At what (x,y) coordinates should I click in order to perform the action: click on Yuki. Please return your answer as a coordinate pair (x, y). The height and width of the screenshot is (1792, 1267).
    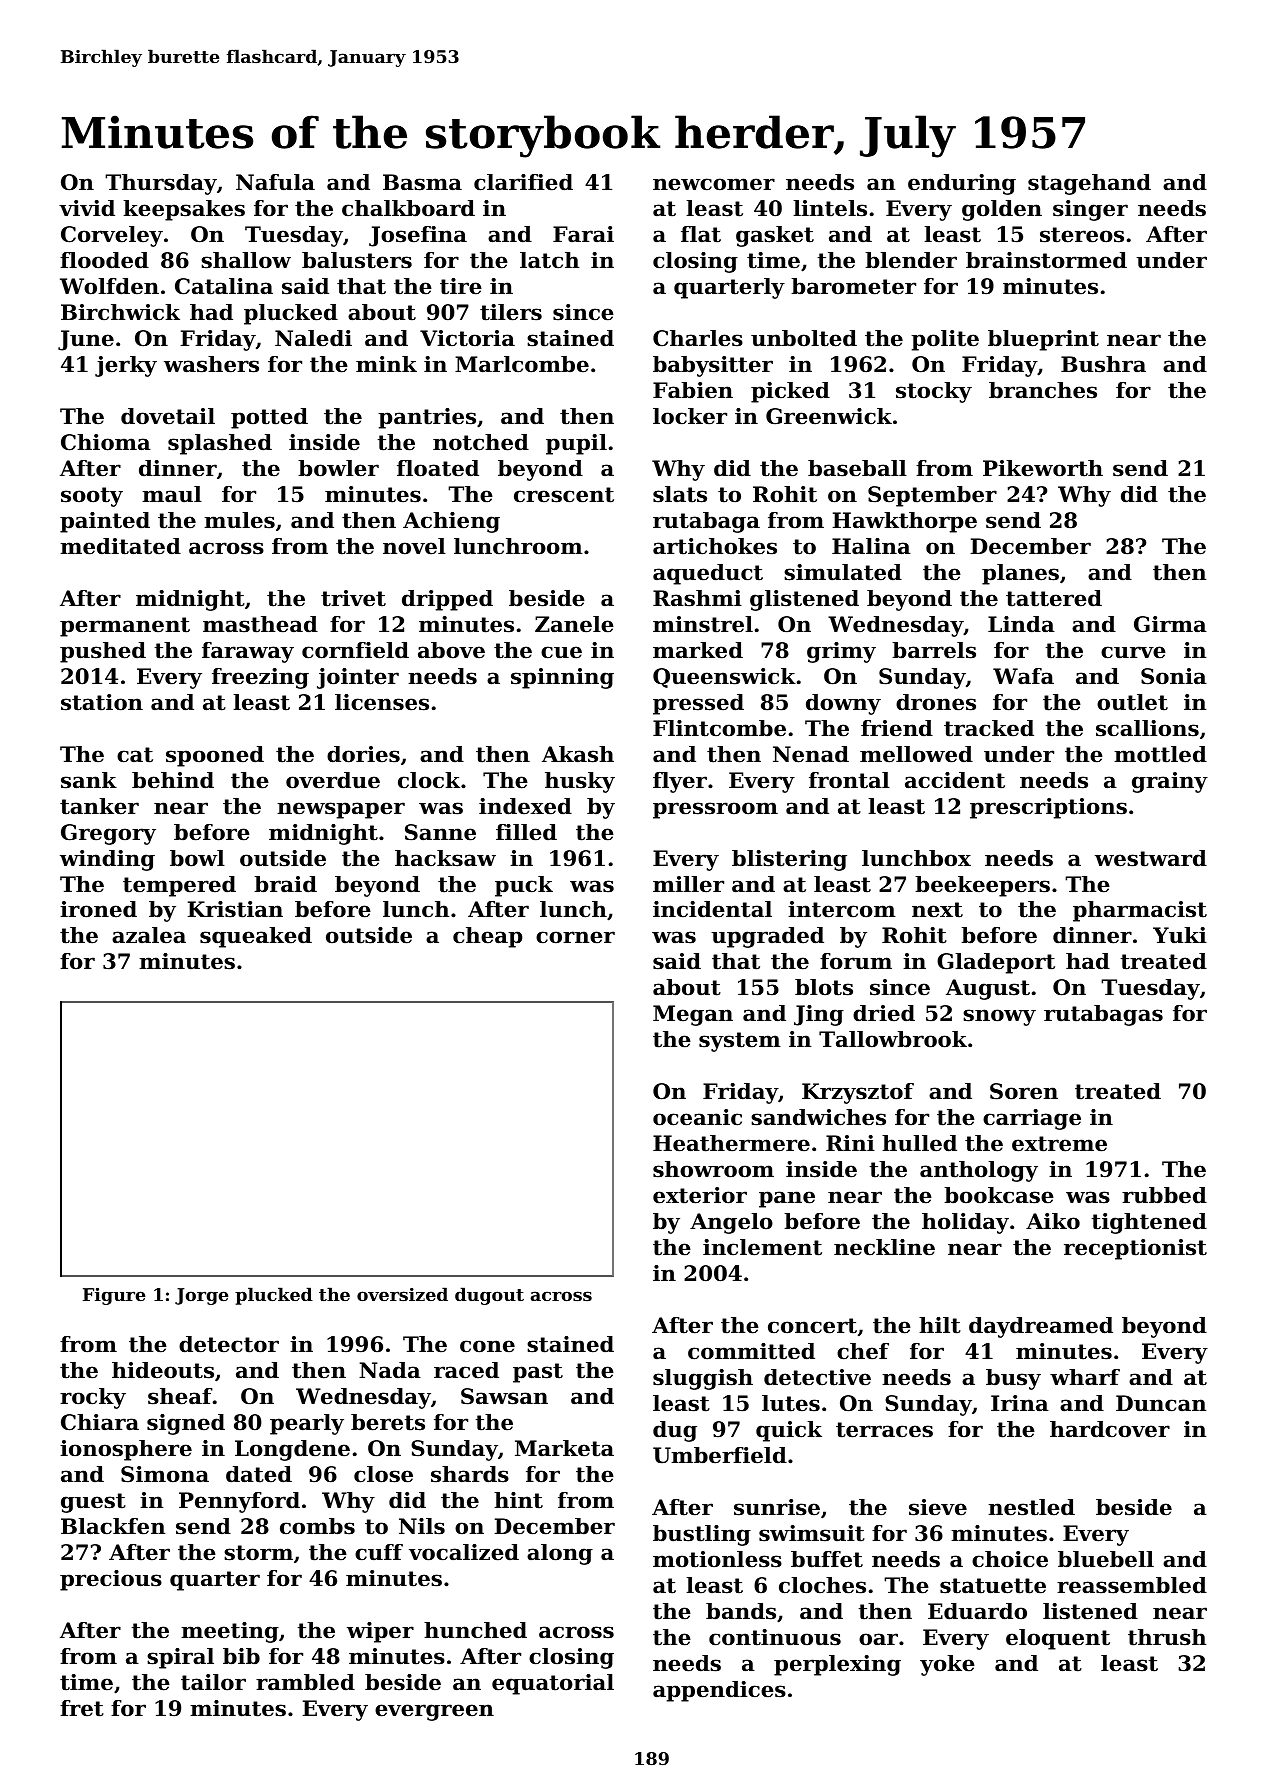
    Looking at the image, I should click on (1180, 935).
